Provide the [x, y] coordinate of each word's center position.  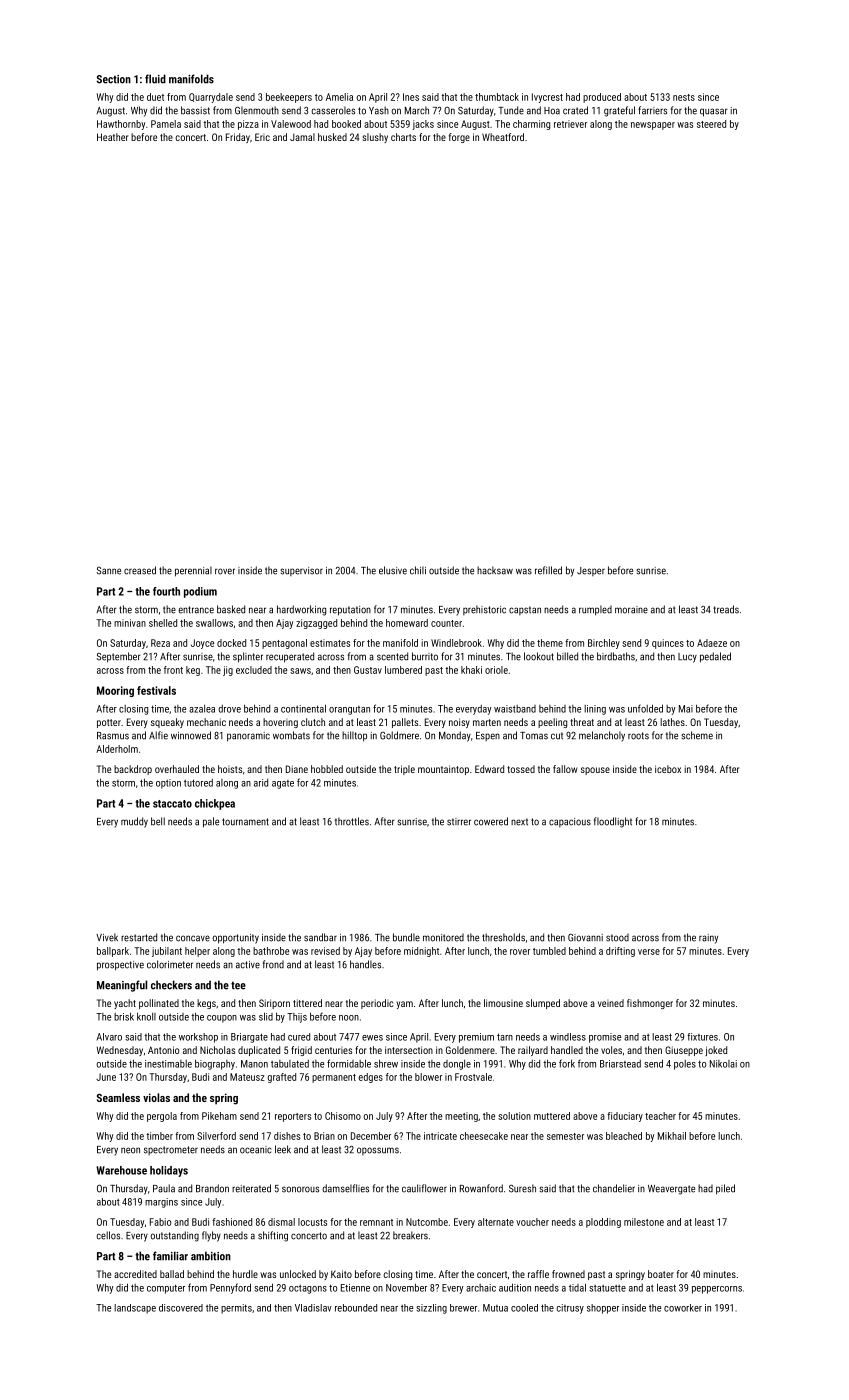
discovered [181, 1308]
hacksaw [495, 570]
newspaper [653, 126]
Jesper [591, 571]
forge [459, 138]
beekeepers [289, 98]
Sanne [109, 571]
